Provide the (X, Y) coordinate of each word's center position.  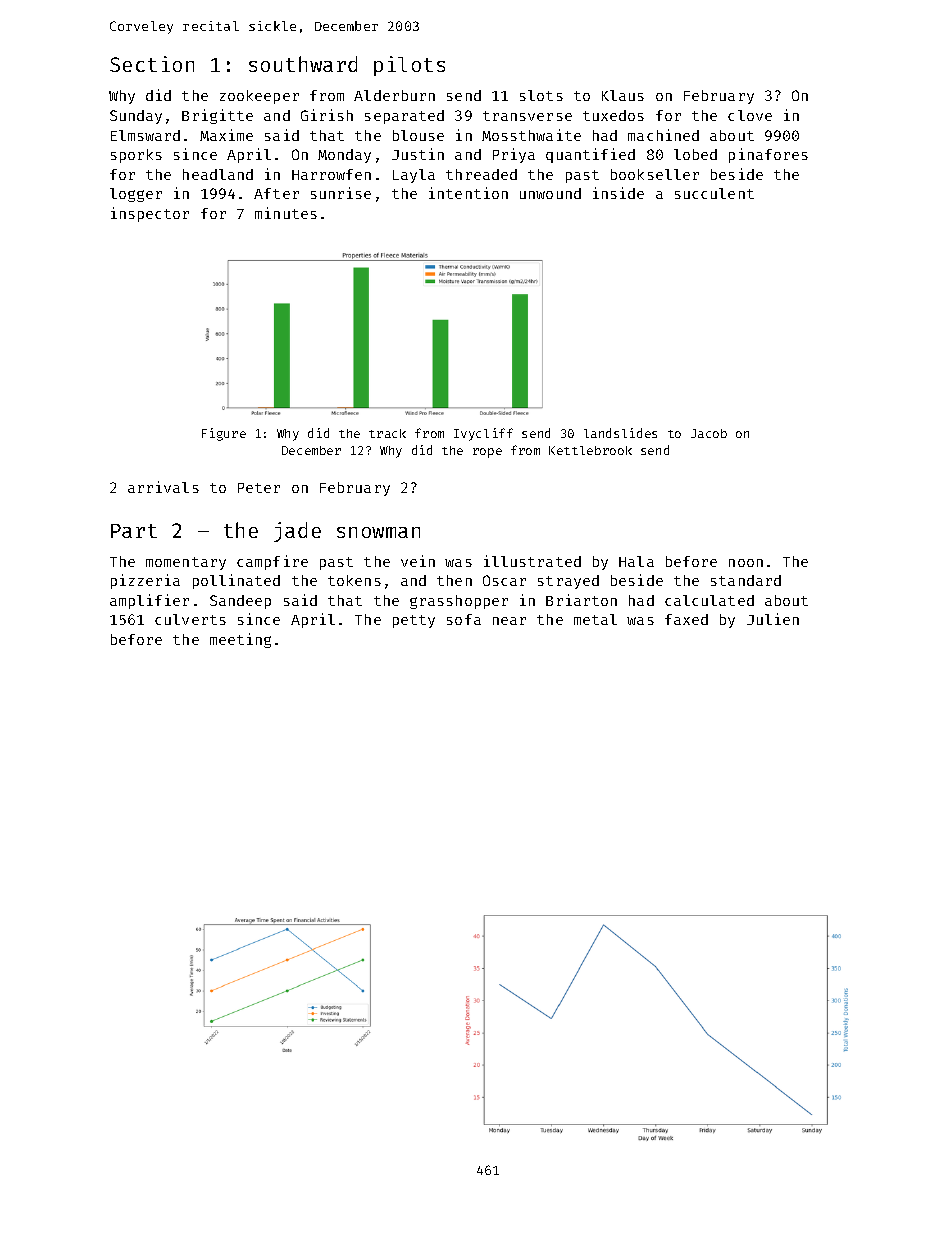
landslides (620, 433)
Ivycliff (483, 434)
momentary (186, 563)
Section (152, 64)
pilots (409, 66)
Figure (224, 434)
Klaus (623, 95)
